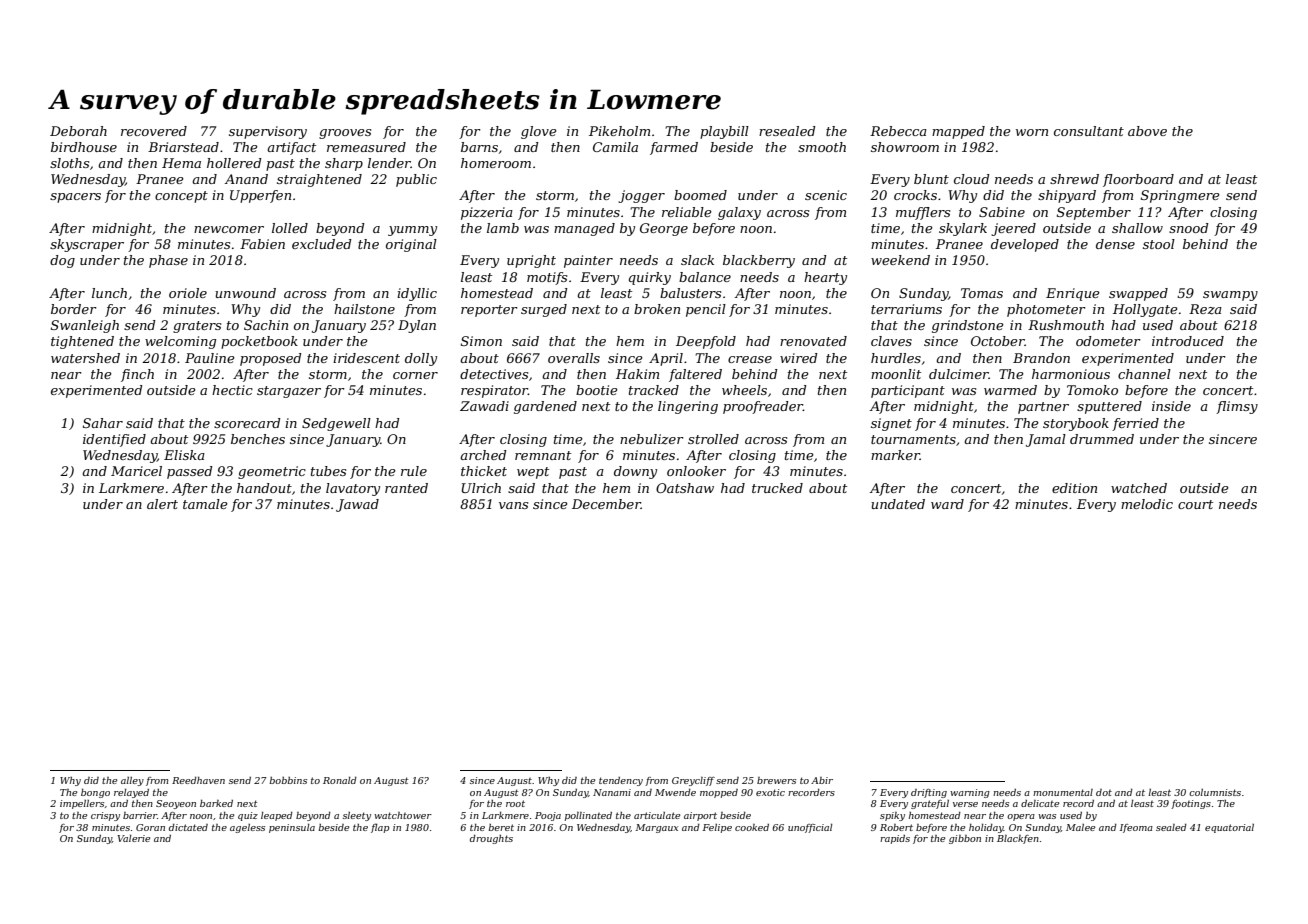 The width and height of the screenshot is (1308, 924). What do you see at coordinates (162, 504) in the screenshot?
I see `alert` at bounding box center [162, 504].
